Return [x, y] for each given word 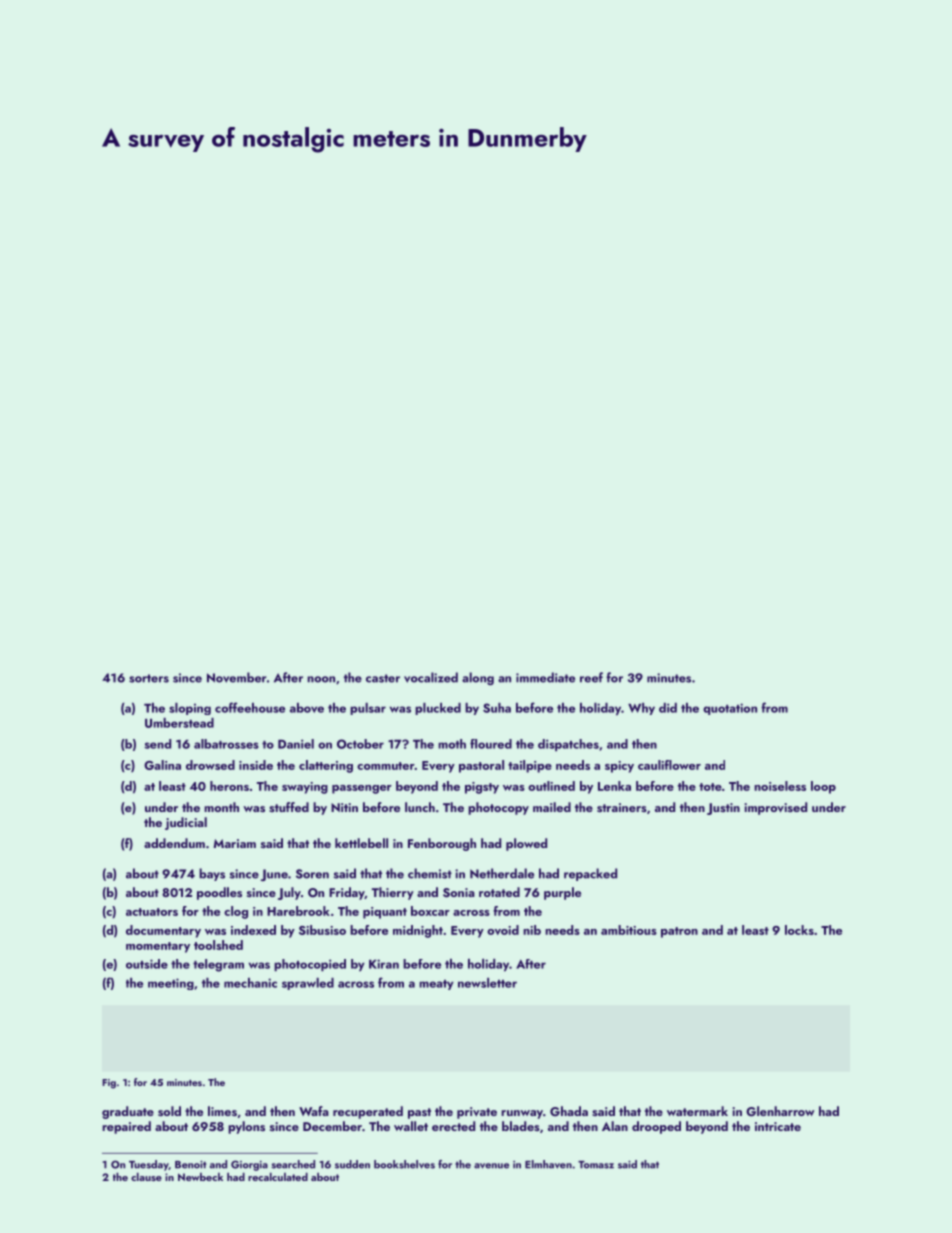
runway [522, 1114]
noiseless [780, 786]
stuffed [289, 807]
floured [491, 744]
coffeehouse [250, 707]
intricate [778, 1126]
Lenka [614, 786]
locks [799, 930]
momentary [158, 947]
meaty [436, 985]
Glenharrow [780, 1111]
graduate [128, 1112]
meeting [171, 984]
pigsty [482, 788]
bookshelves [404, 1164]
